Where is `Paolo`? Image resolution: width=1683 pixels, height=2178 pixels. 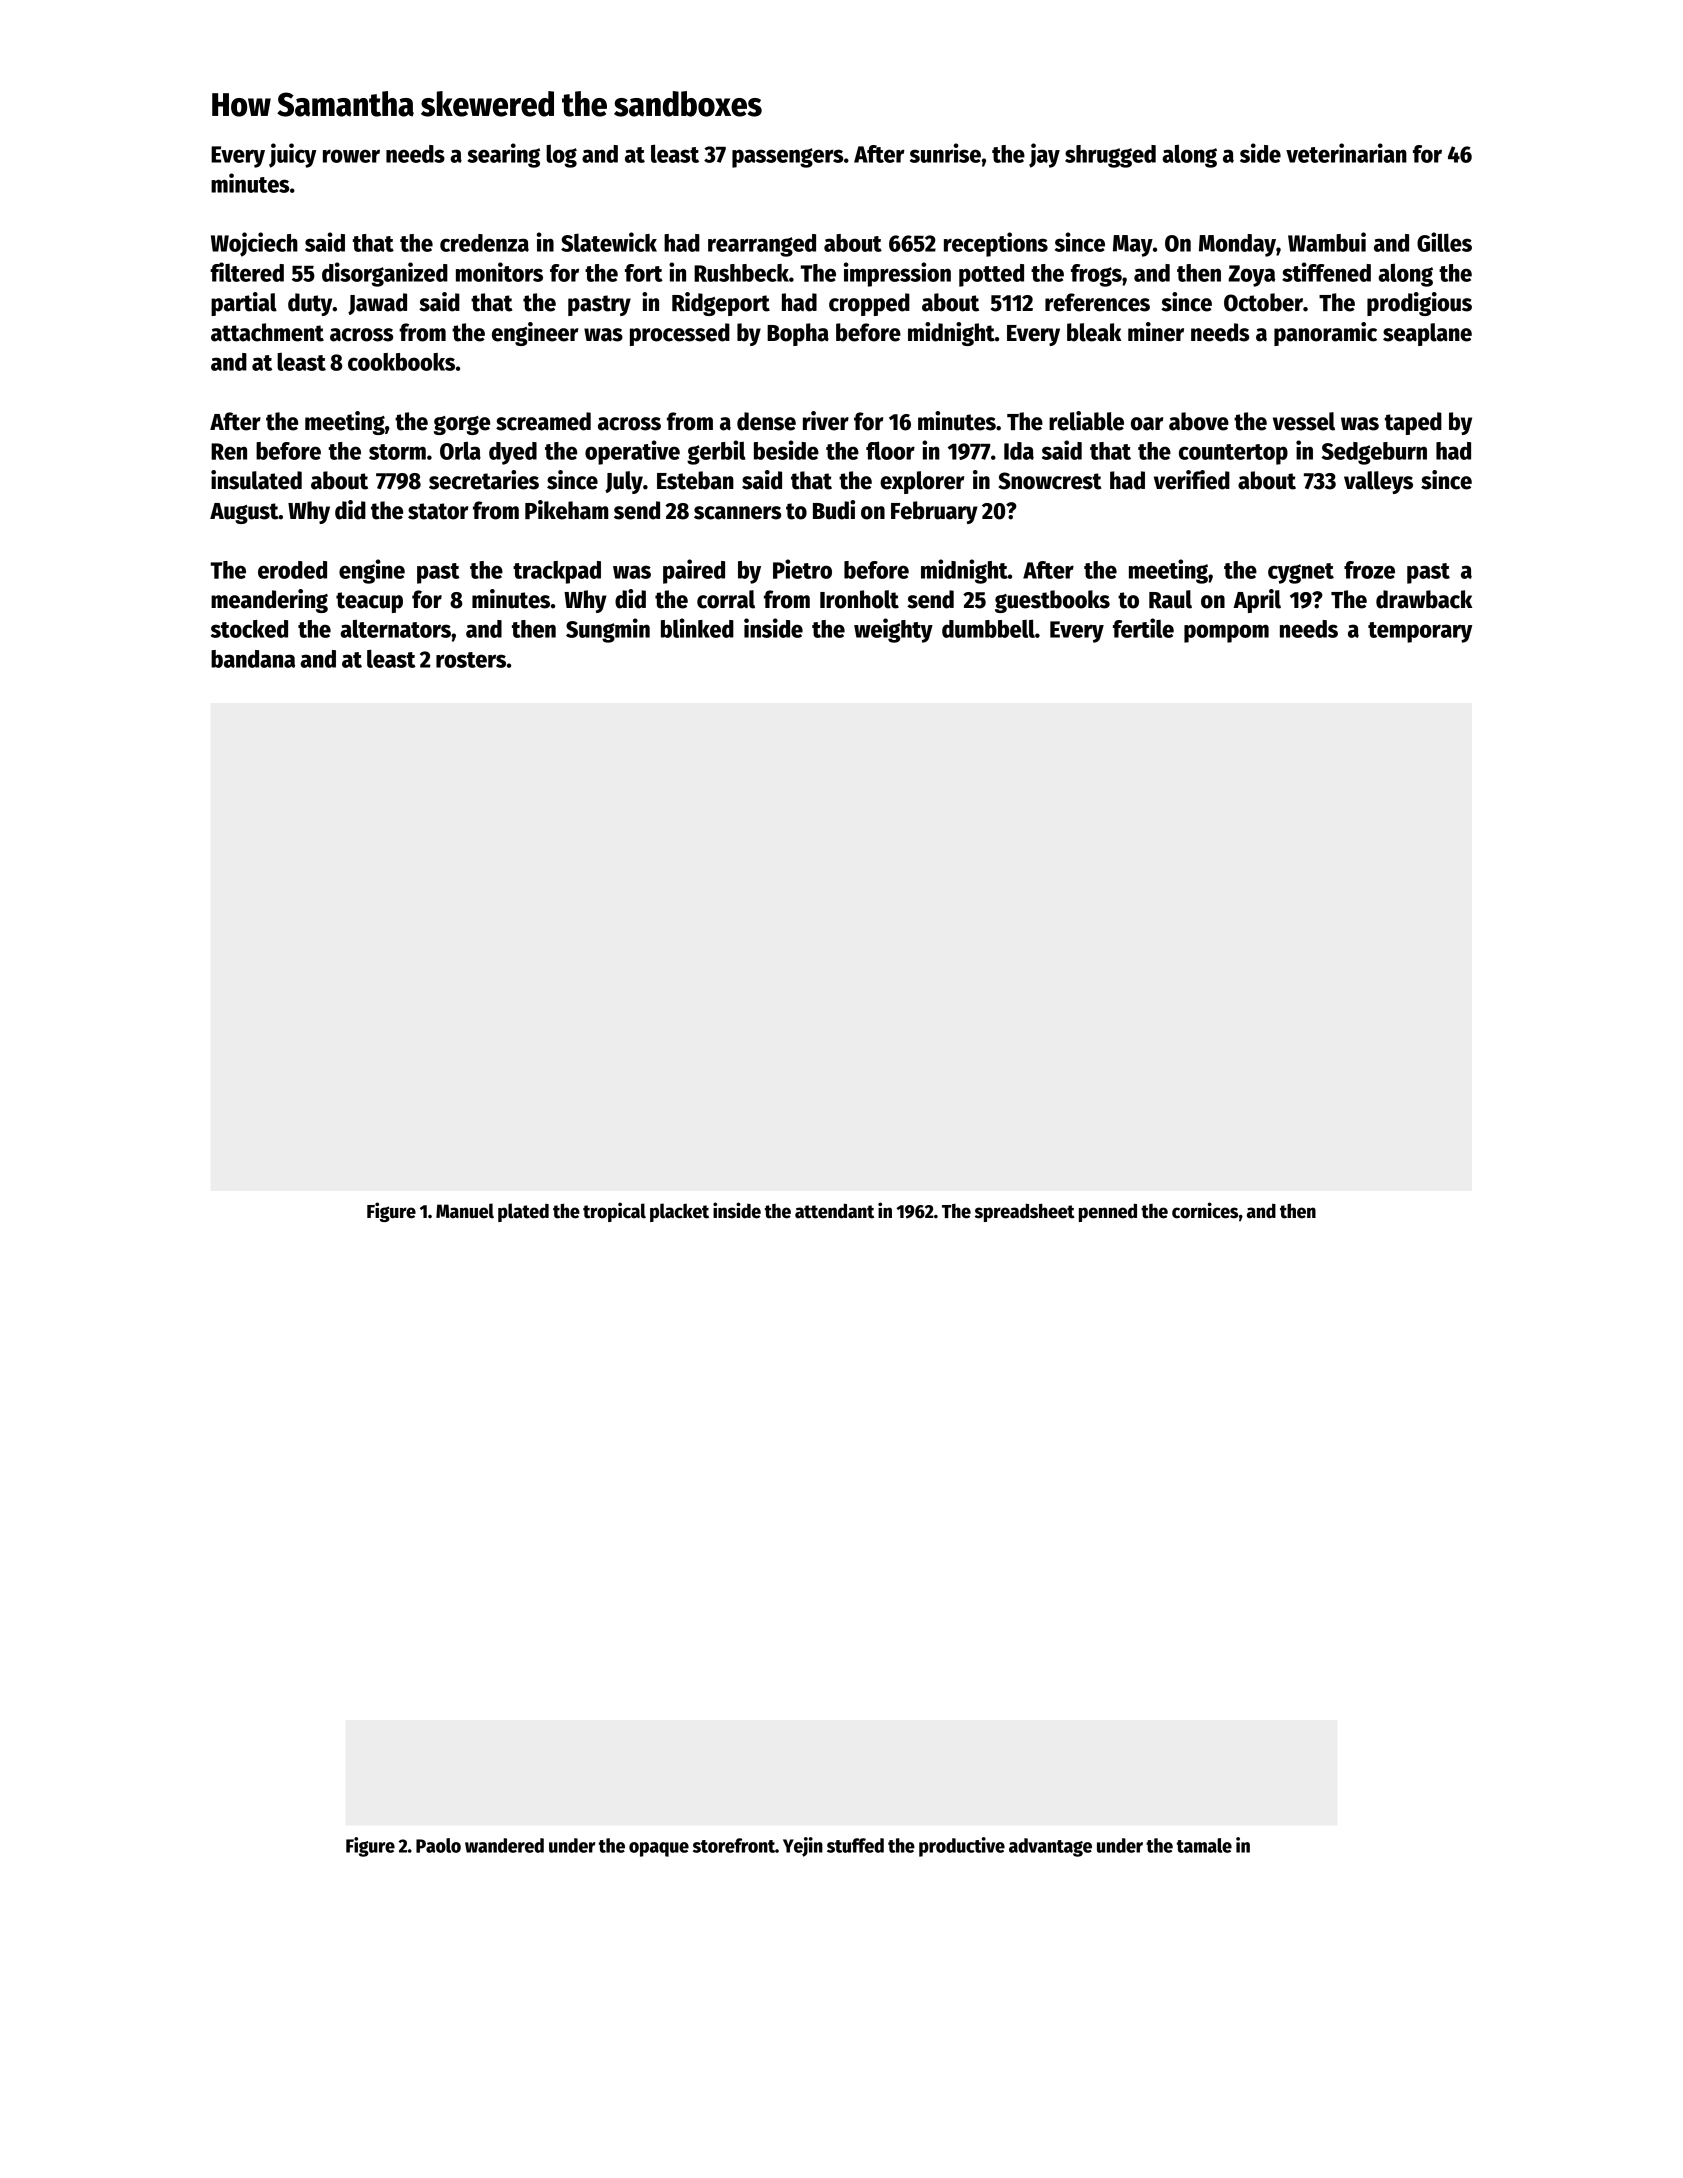
Paolo is located at coordinates (438, 1845).
